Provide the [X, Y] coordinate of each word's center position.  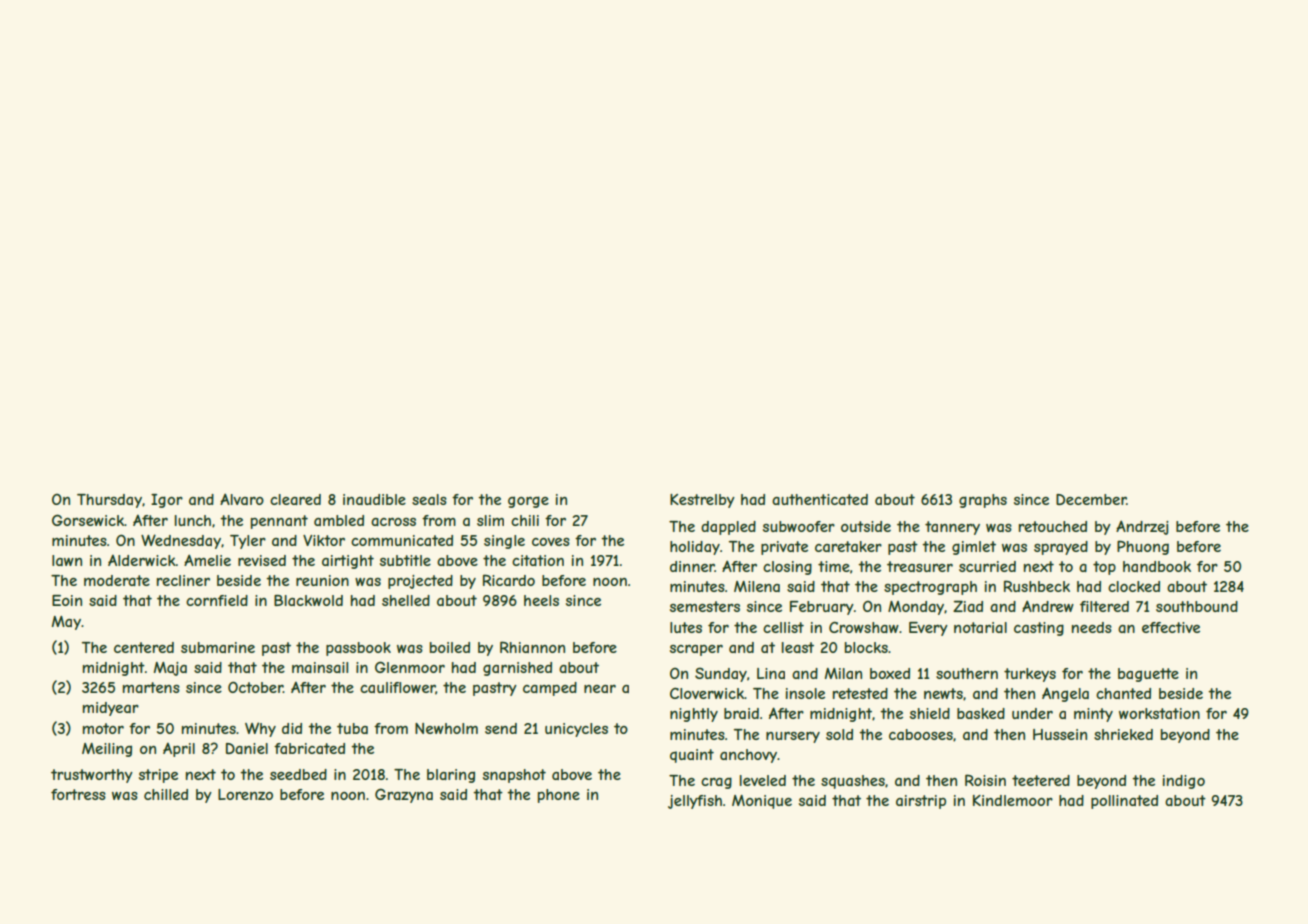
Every [928, 629]
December [1091, 499]
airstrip [921, 802]
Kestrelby [702, 501]
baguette [1148, 675]
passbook [358, 649]
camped [550, 689]
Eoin [67, 600]
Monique [762, 802]
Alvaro [242, 499]
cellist [783, 627]
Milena [757, 586]
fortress [78, 794]
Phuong [1143, 547]
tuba [352, 728]
